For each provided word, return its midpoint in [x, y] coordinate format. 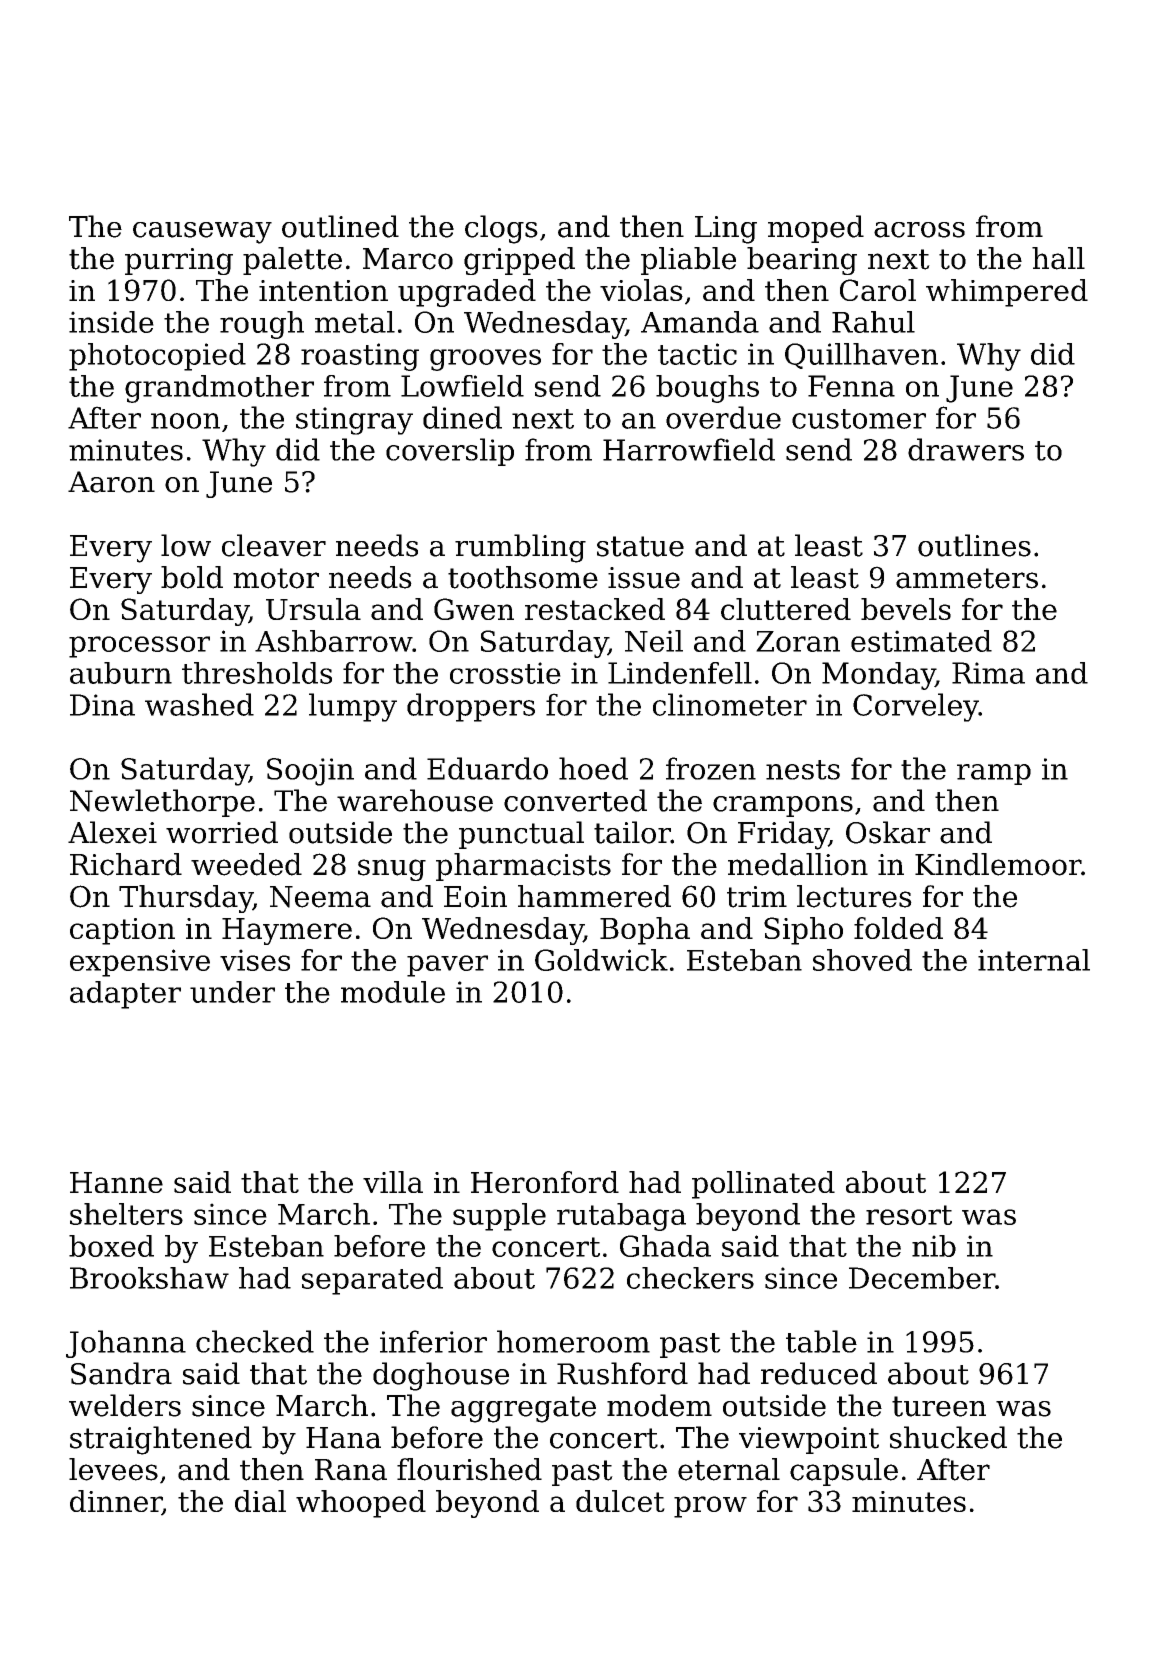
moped [816, 229]
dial [260, 1501]
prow [710, 1507]
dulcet [620, 1501]
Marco [408, 259]
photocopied [157, 357]
